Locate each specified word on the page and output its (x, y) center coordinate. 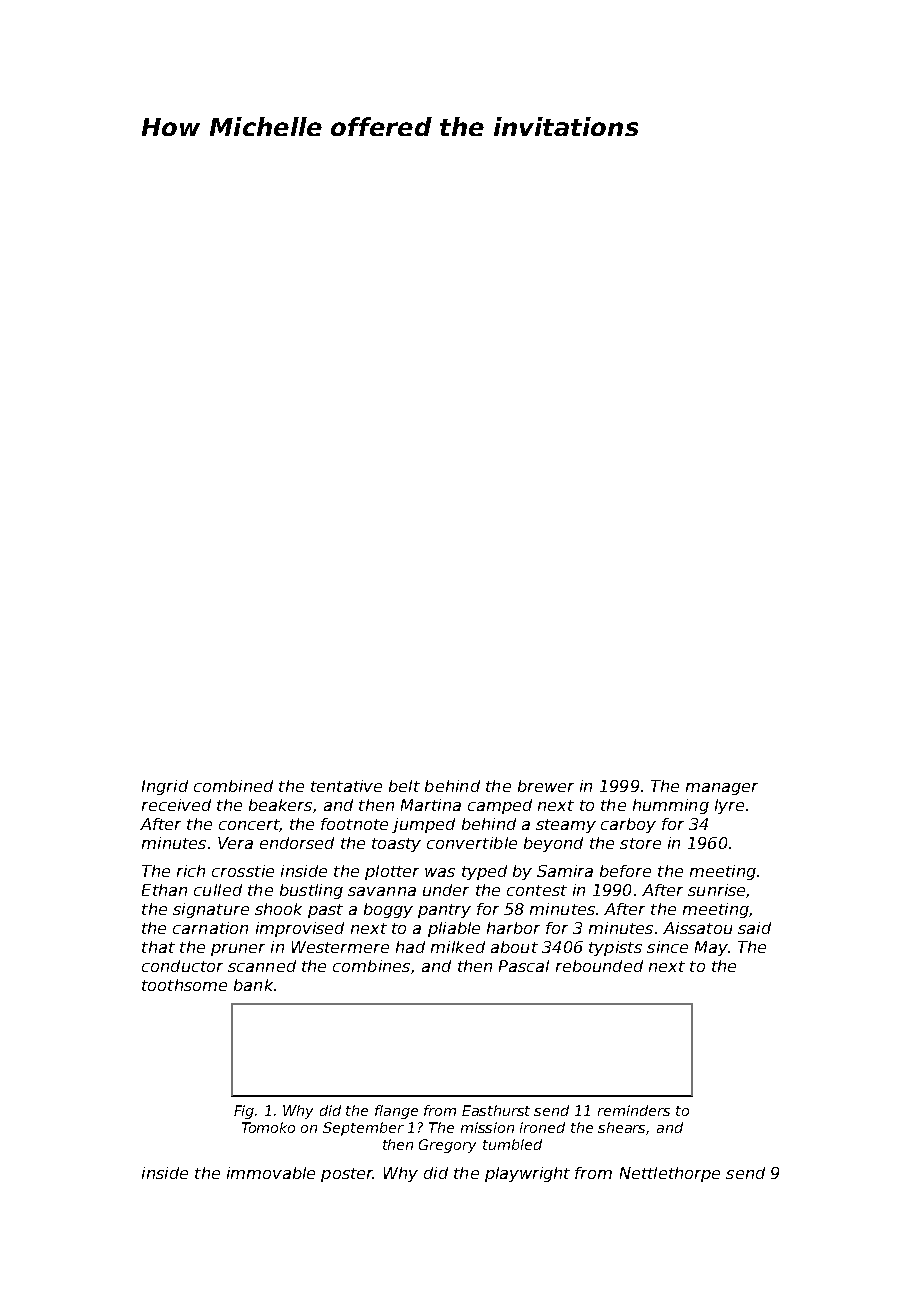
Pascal (524, 966)
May (711, 948)
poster (347, 1175)
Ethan (164, 890)
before (625, 871)
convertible (472, 843)
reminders (634, 1110)
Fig (244, 1112)
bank (253, 985)
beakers (280, 805)
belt (404, 786)
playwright (527, 1174)
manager (722, 789)
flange (396, 1112)
